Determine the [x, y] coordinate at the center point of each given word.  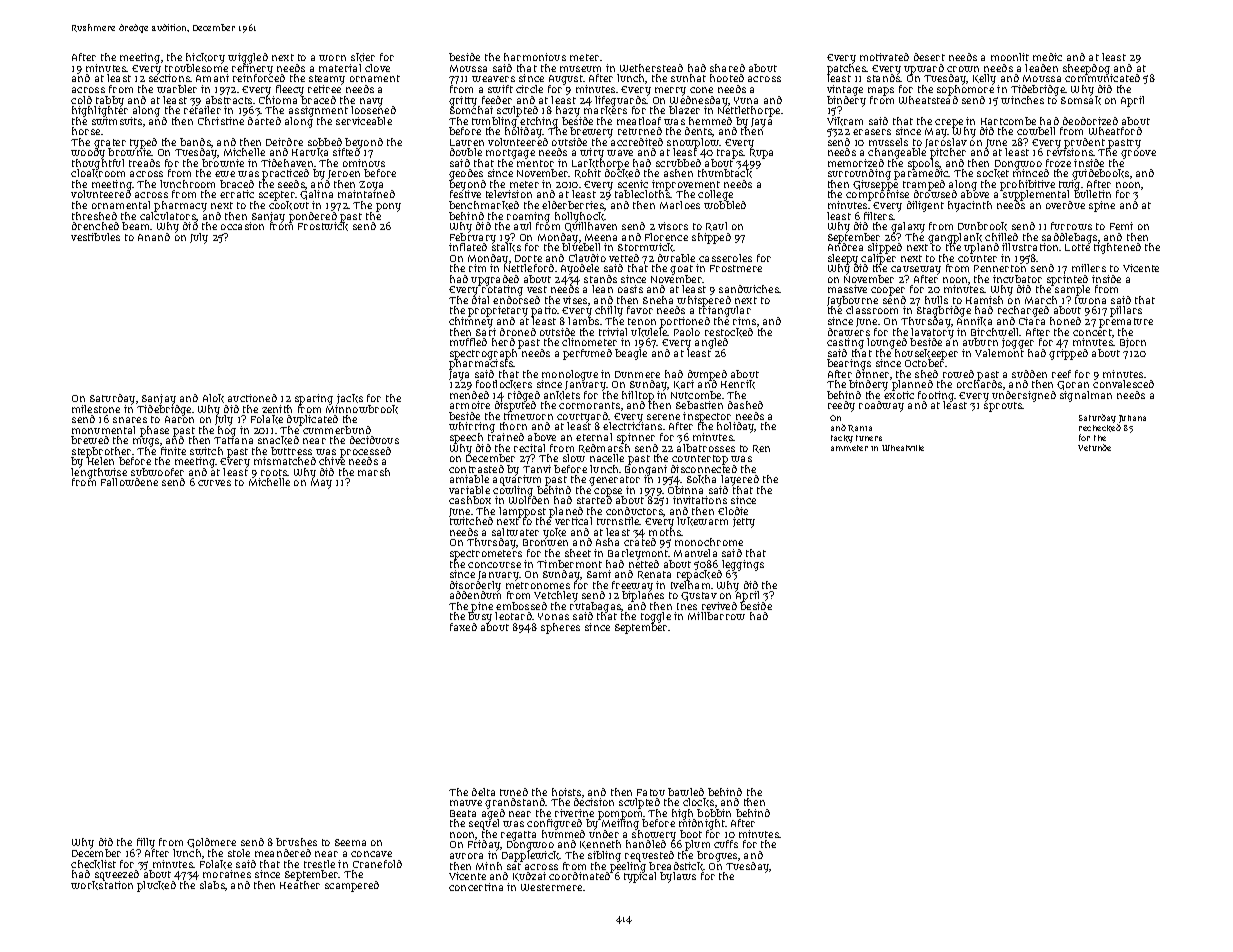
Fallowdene [129, 482]
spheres [560, 628]
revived [719, 606]
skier [363, 57]
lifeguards [621, 101]
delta [483, 792]
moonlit [1010, 57]
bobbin [714, 813]
